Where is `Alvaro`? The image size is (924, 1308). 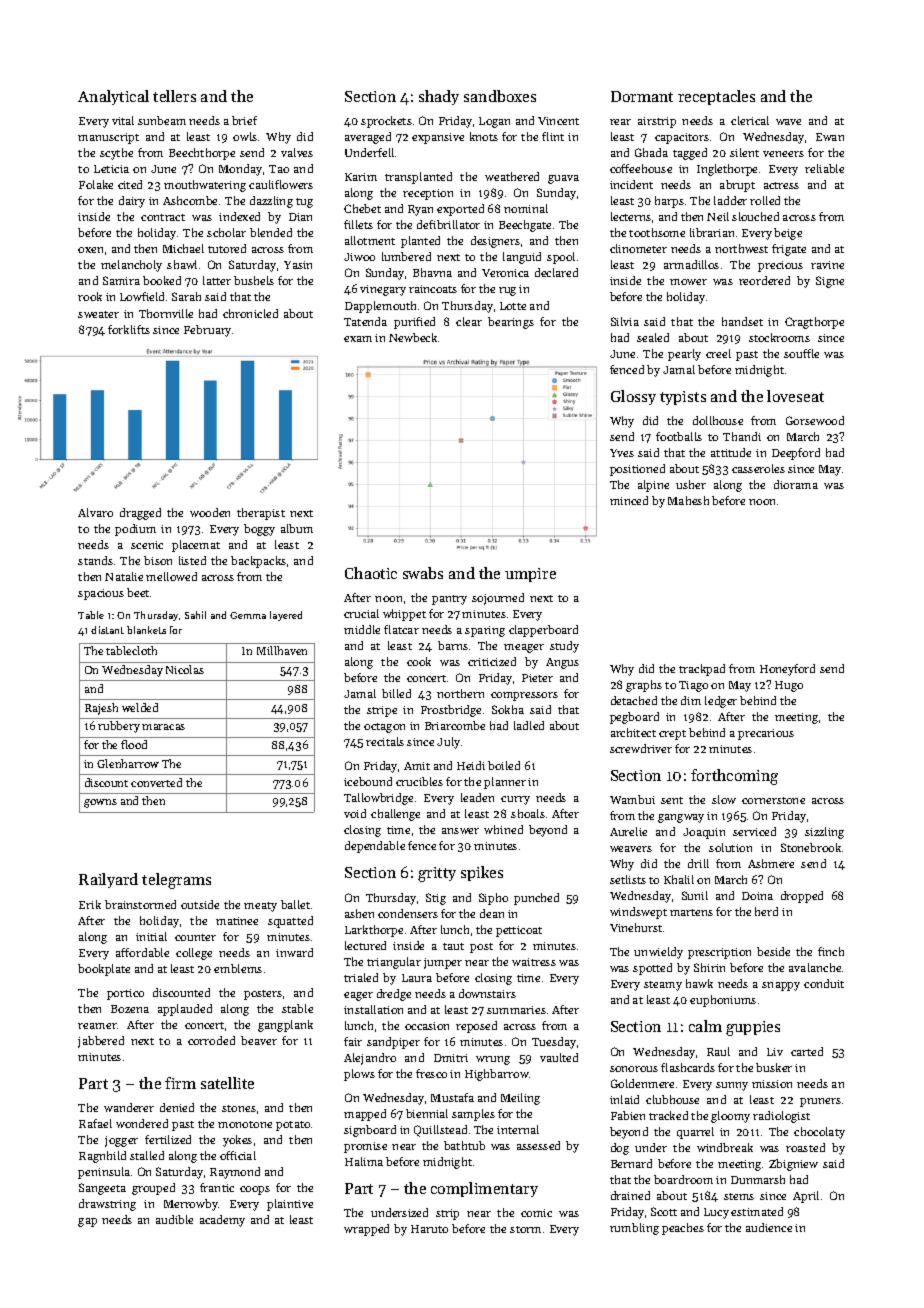 Alvaro is located at coordinates (95, 512).
